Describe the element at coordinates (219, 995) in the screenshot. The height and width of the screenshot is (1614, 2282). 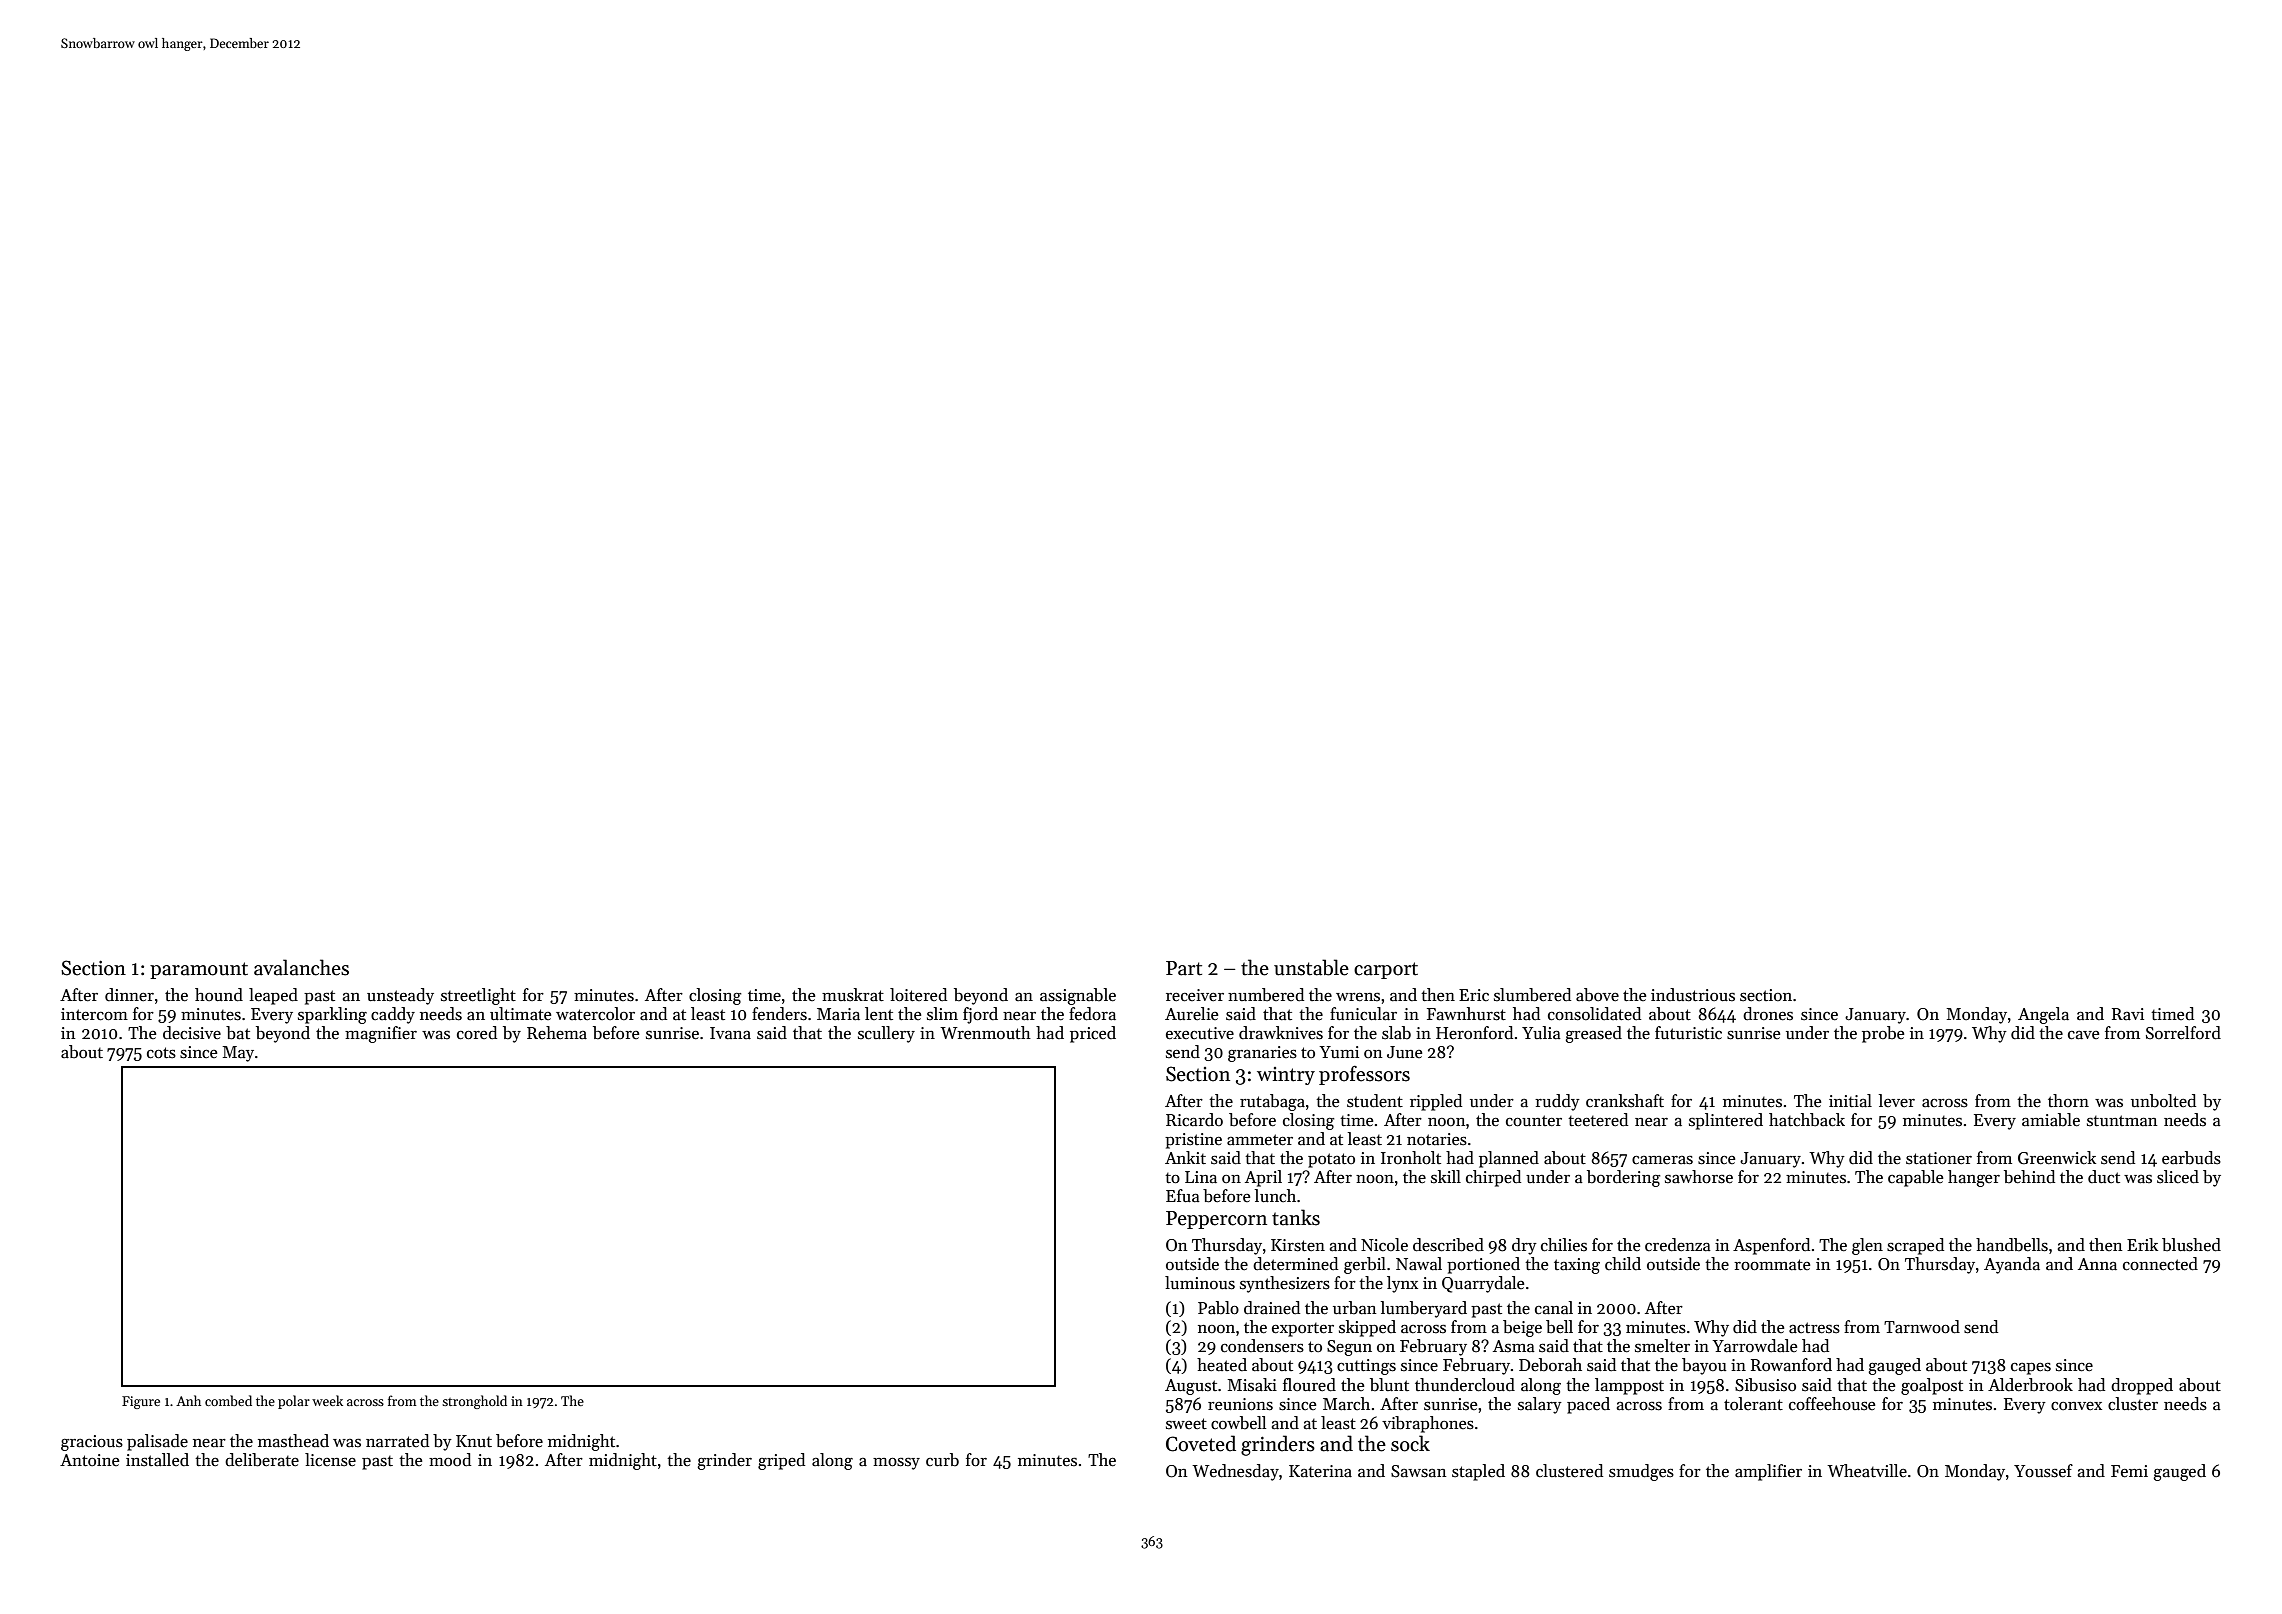
I see `hound` at that location.
